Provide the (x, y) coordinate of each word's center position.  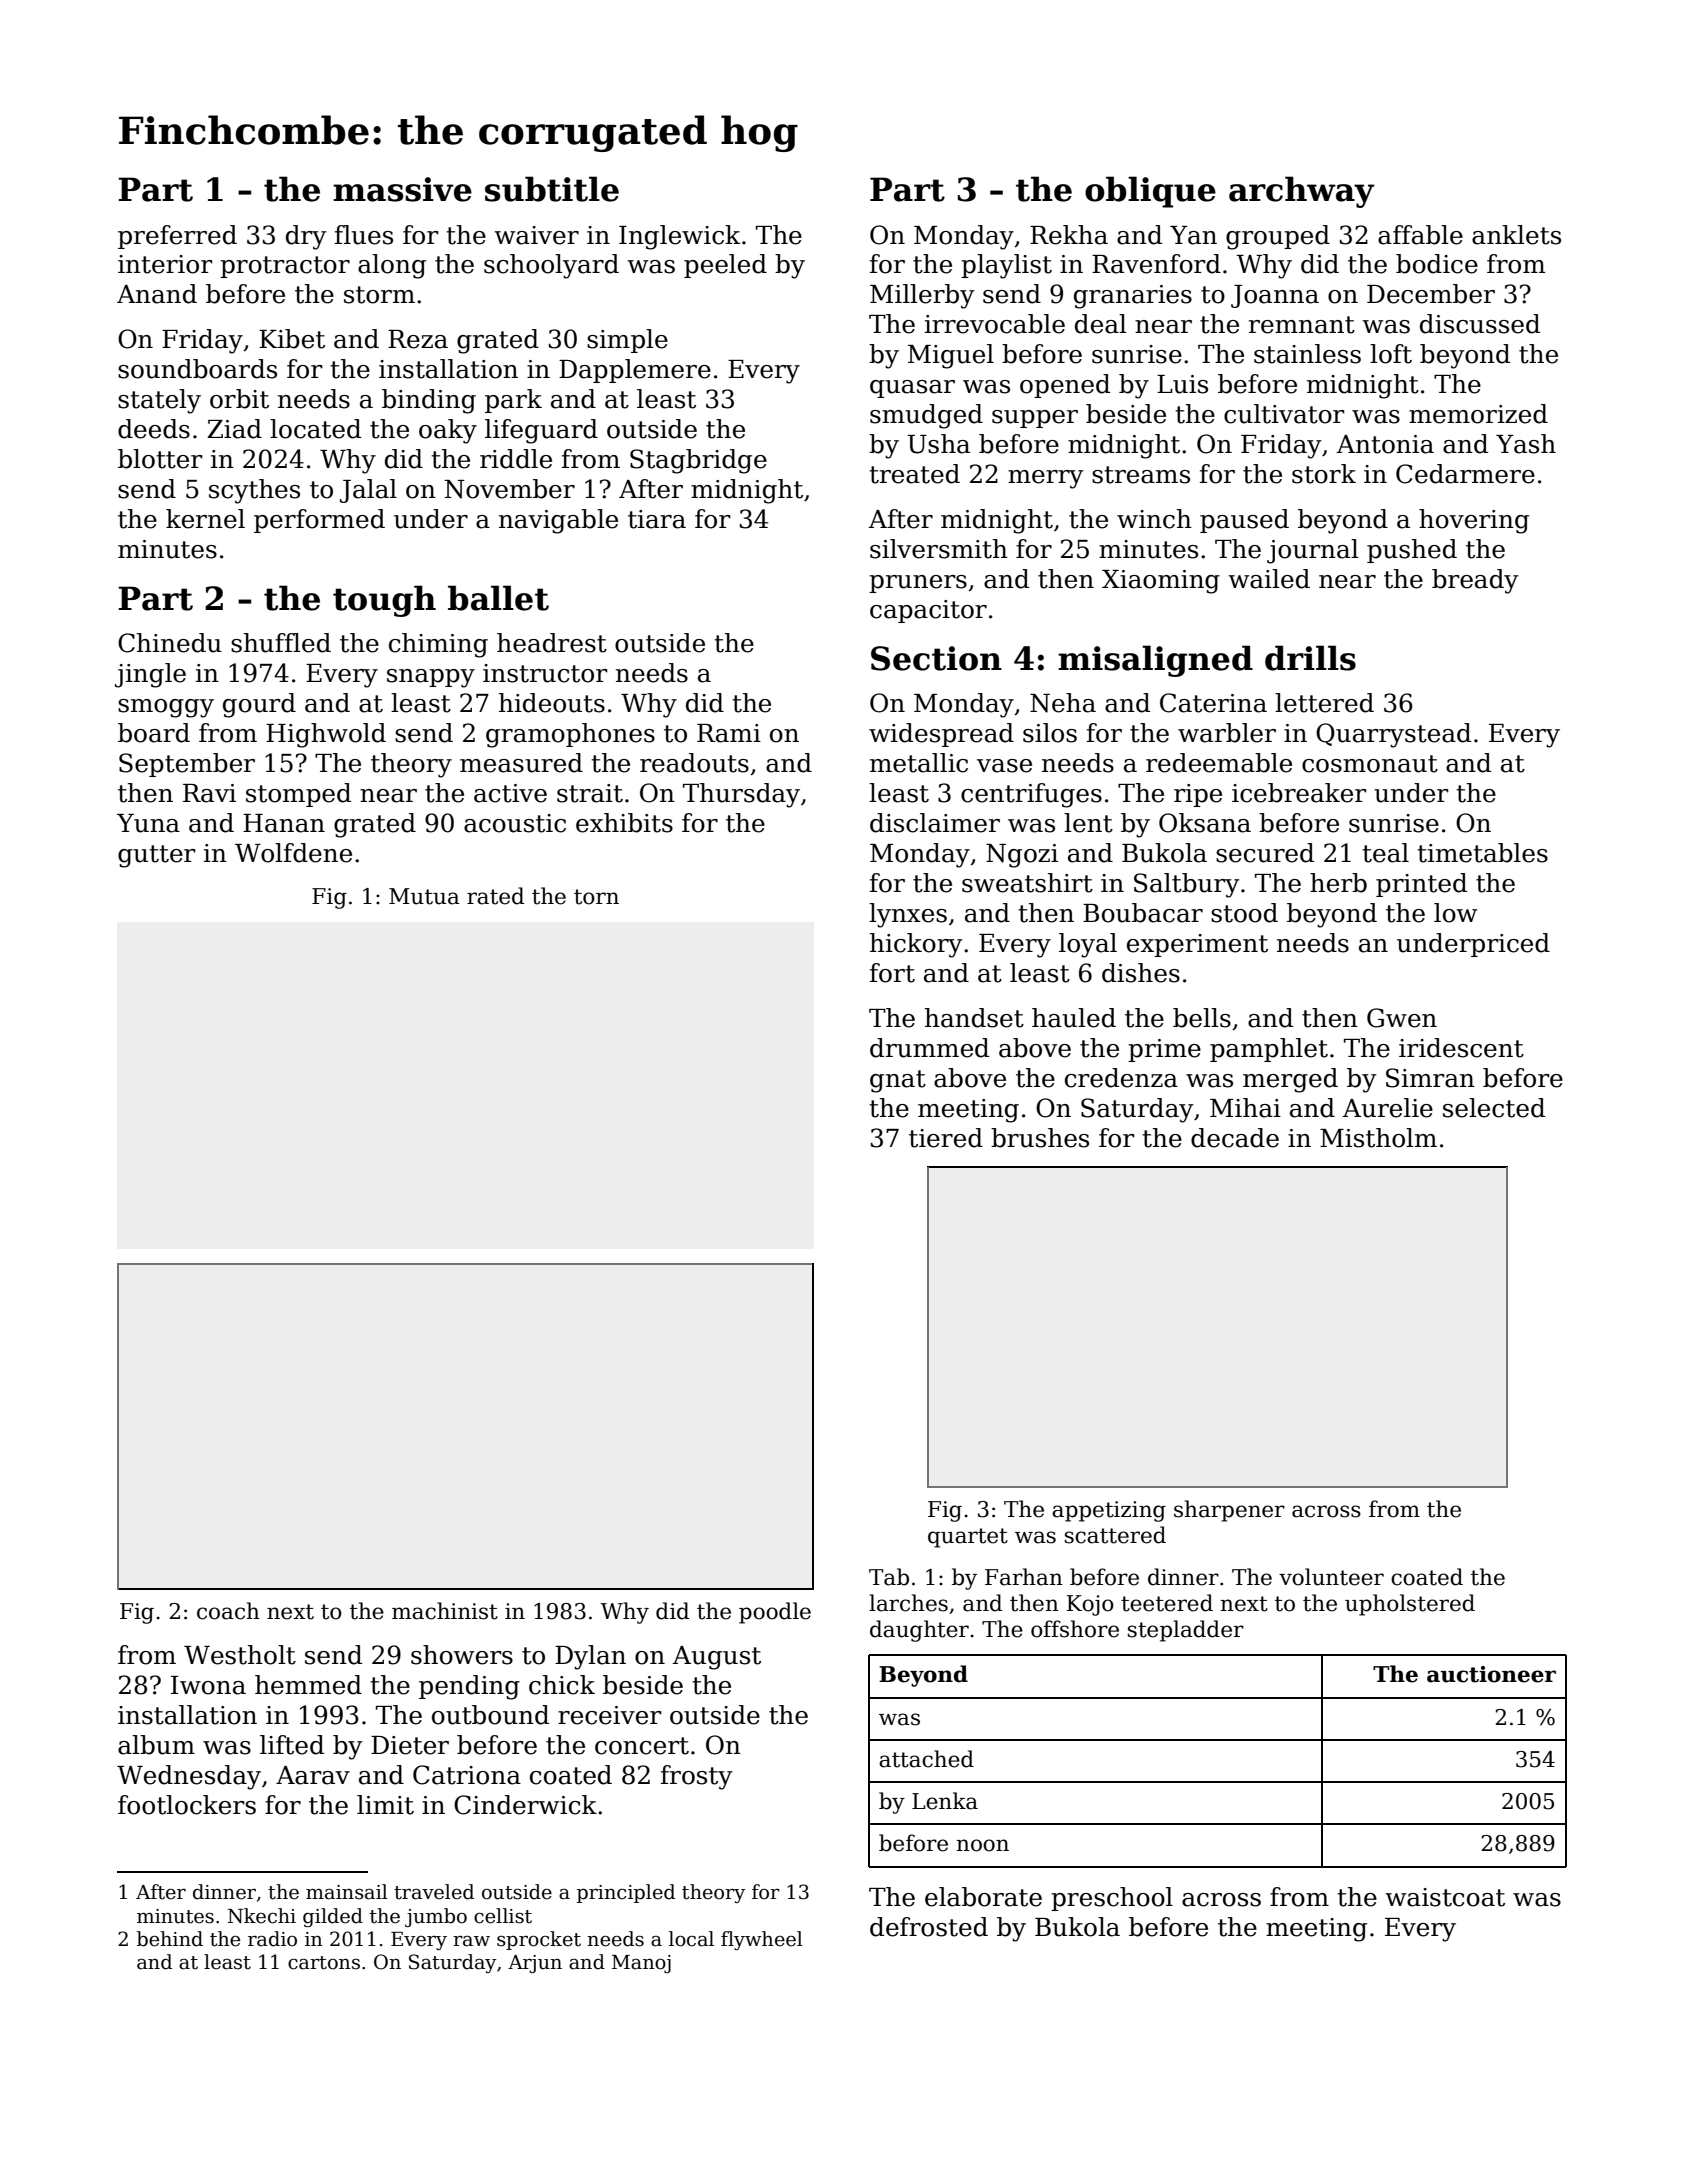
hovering (1474, 521)
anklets (1516, 235)
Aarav (313, 1775)
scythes (254, 491)
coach (228, 1611)
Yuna (148, 823)
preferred (177, 237)
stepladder (1186, 1631)
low (1455, 913)
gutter (157, 856)
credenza (1121, 1078)
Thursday (741, 795)
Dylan (590, 1657)
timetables (1482, 853)
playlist (1006, 266)
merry (1045, 479)
